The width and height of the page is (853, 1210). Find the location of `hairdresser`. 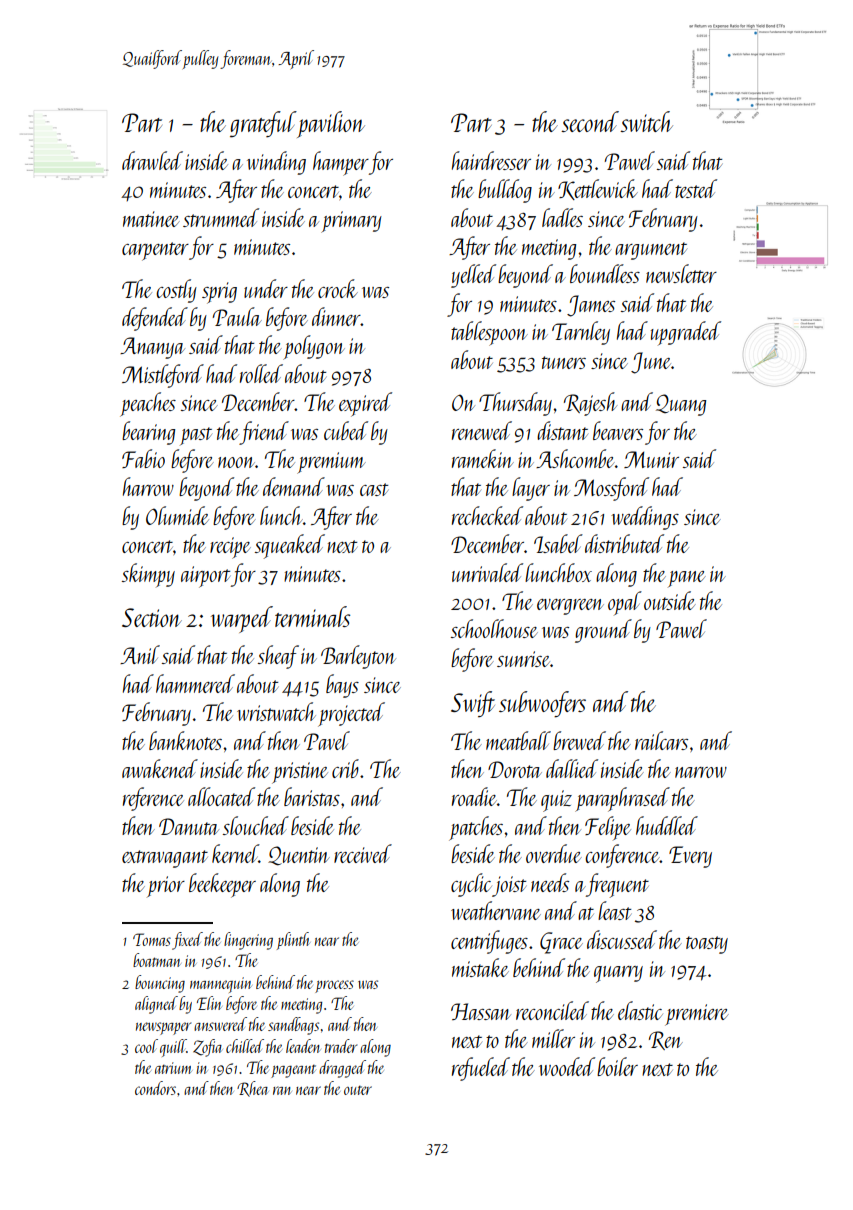

hairdresser is located at coordinates (491, 160).
